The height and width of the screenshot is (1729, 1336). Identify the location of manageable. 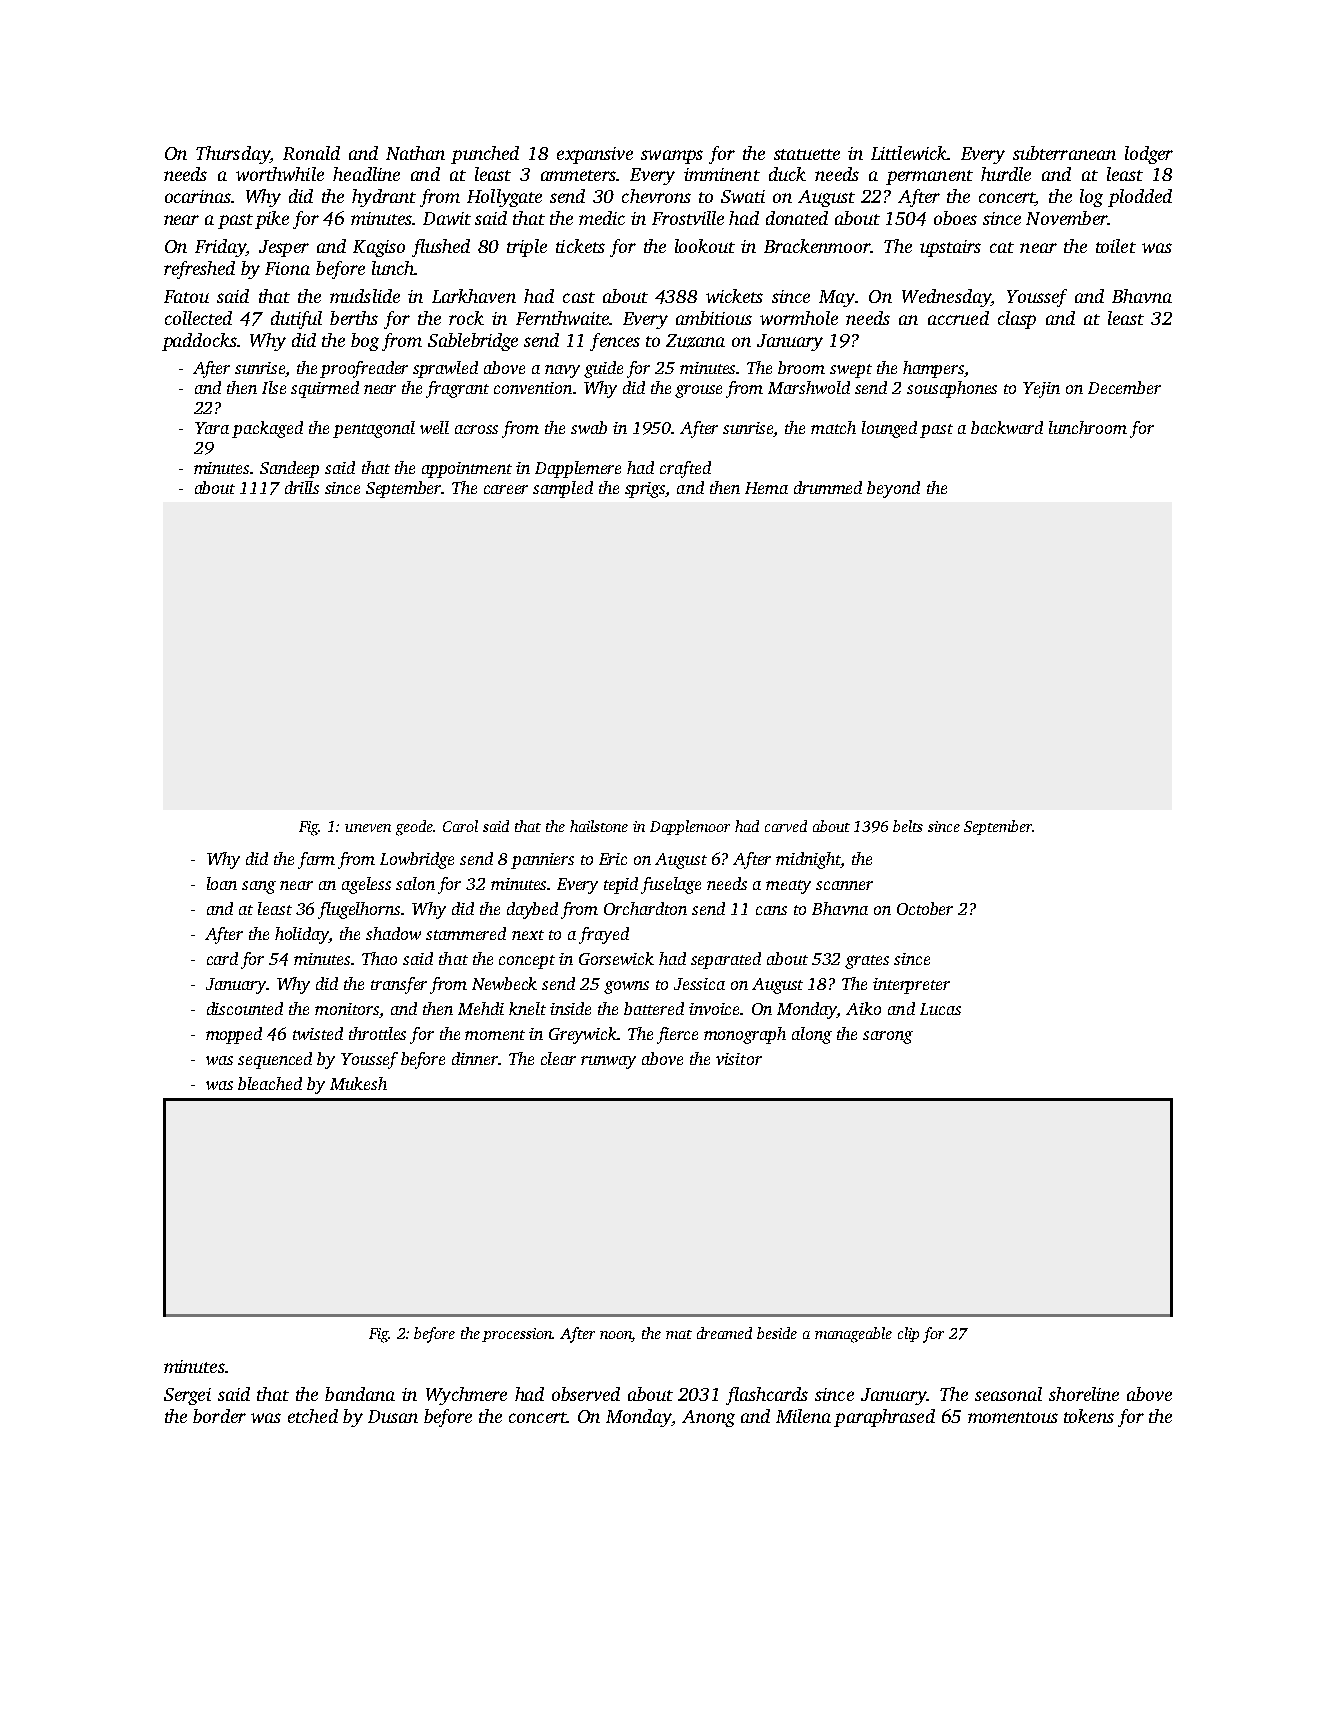
(853, 1335).
